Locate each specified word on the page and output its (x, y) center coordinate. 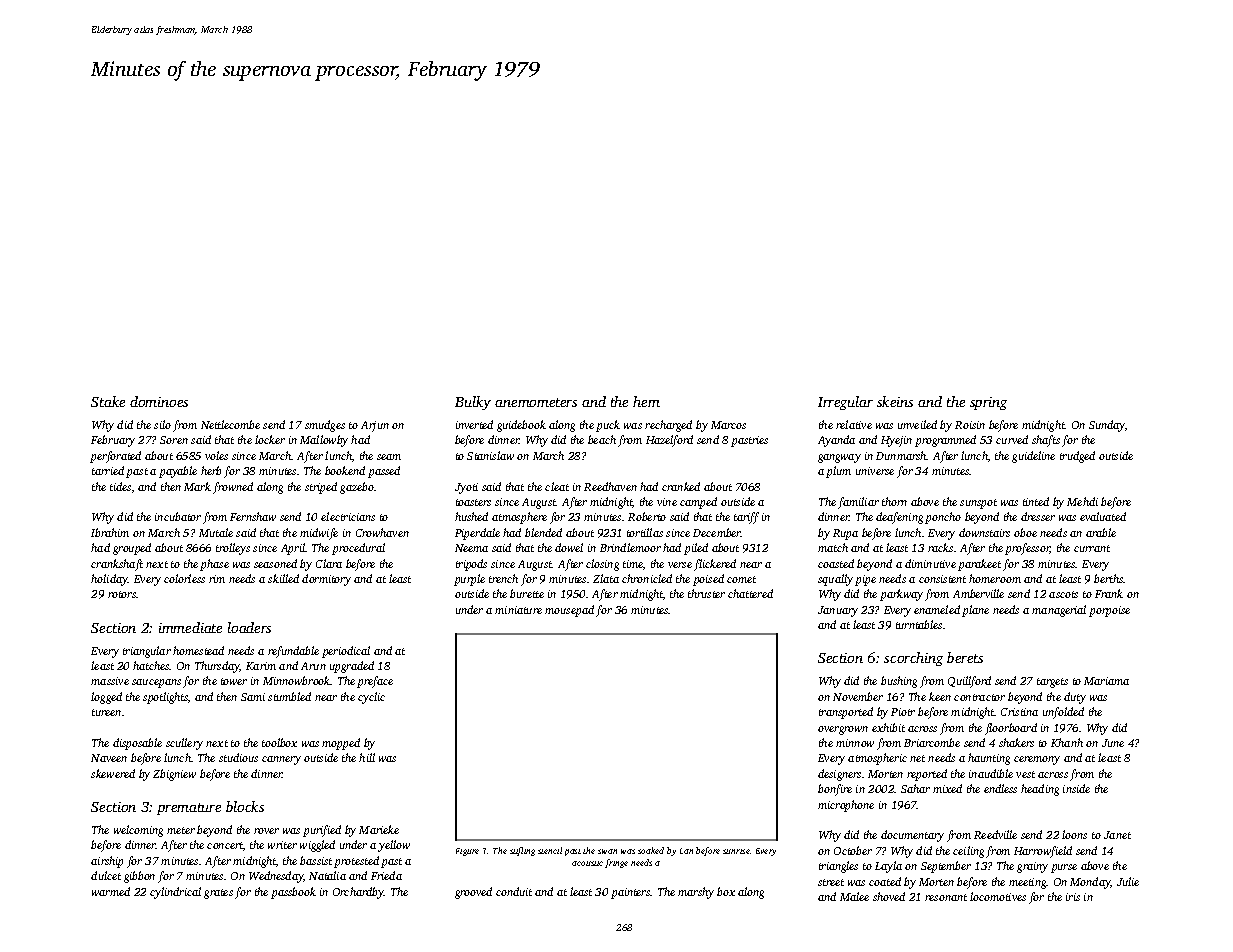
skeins (895, 401)
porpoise (1109, 611)
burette (527, 593)
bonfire (835, 790)
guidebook (521, 426)
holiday (109, 580)
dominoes (159, 401)
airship (107, 862)
